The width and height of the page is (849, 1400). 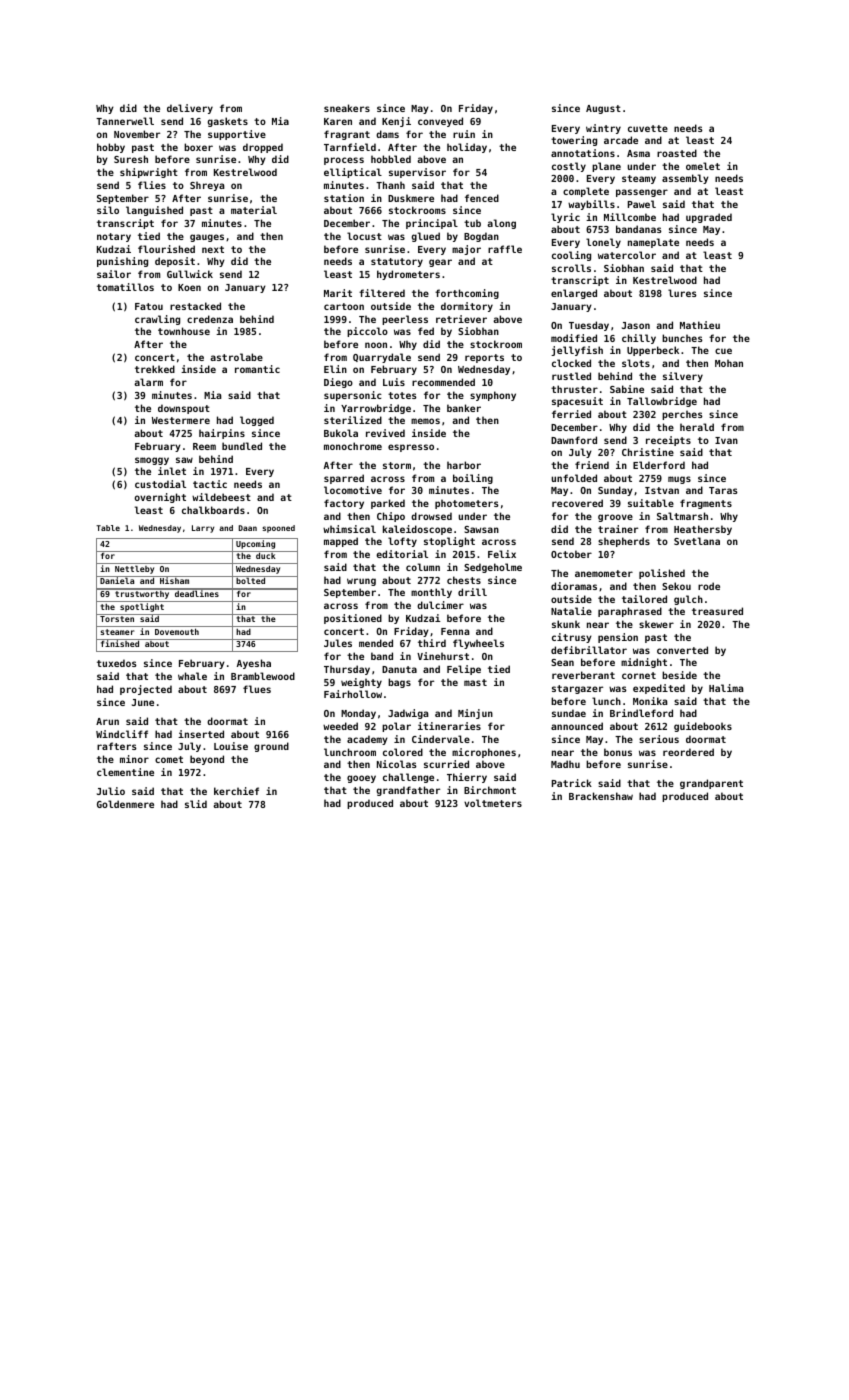 What do you see at coordinates (367, 332) in the page?
I see `piccolo` at bounding box center [367, 332].
